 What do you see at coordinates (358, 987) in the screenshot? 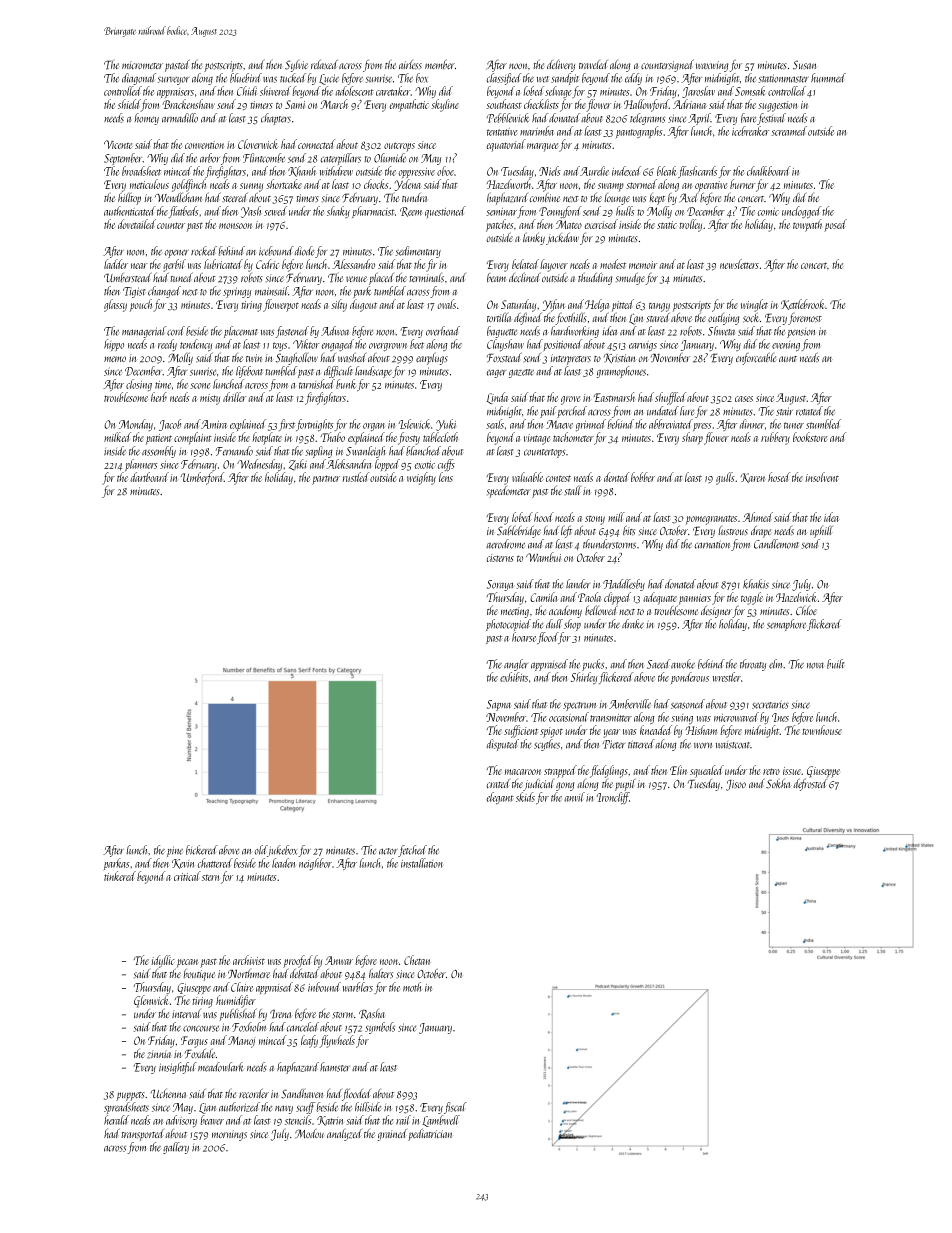
I see `warblers` at bounding box center [358, 987].
